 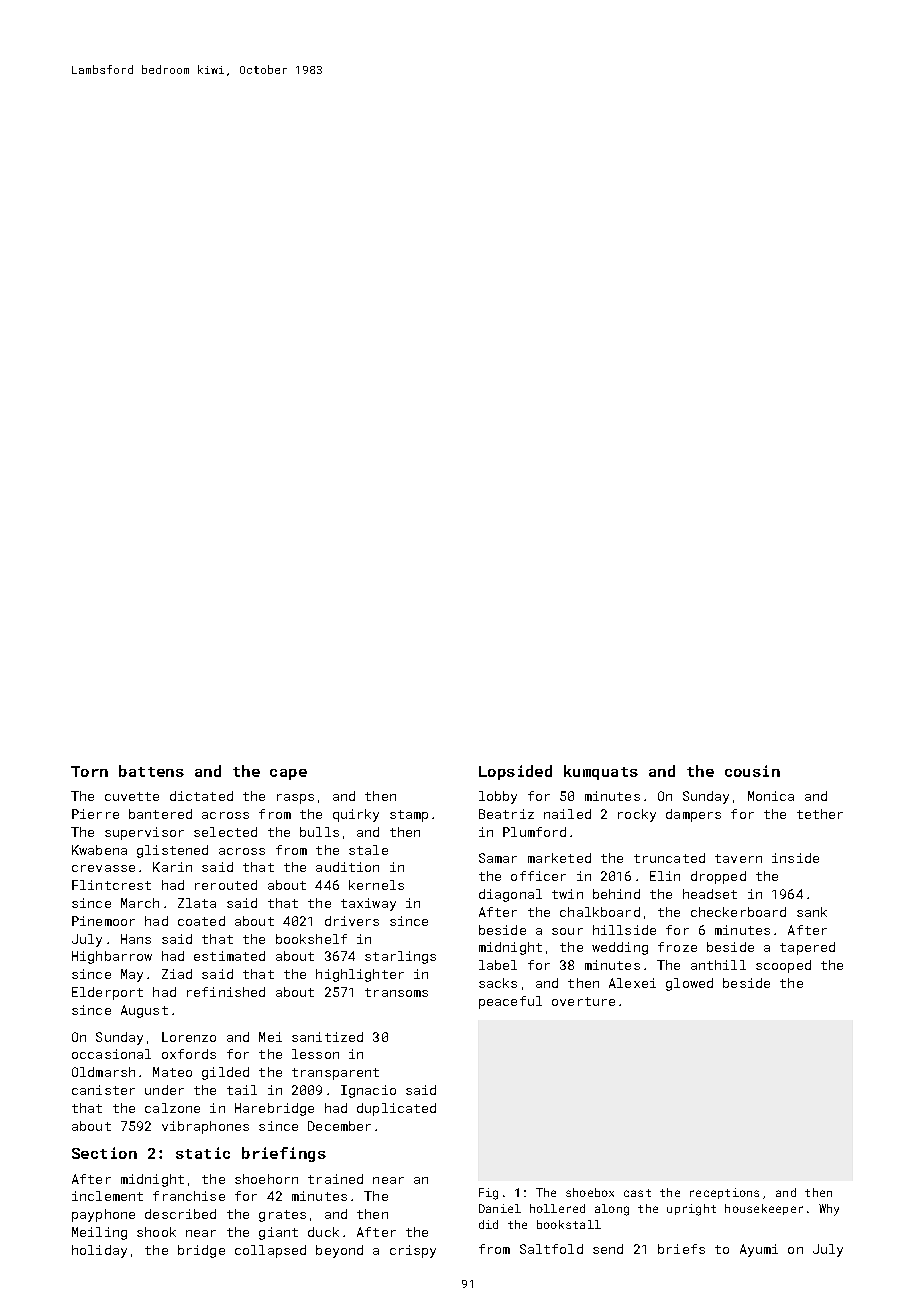 I want to click on Ignacio, so click(x=368, y=1091).
